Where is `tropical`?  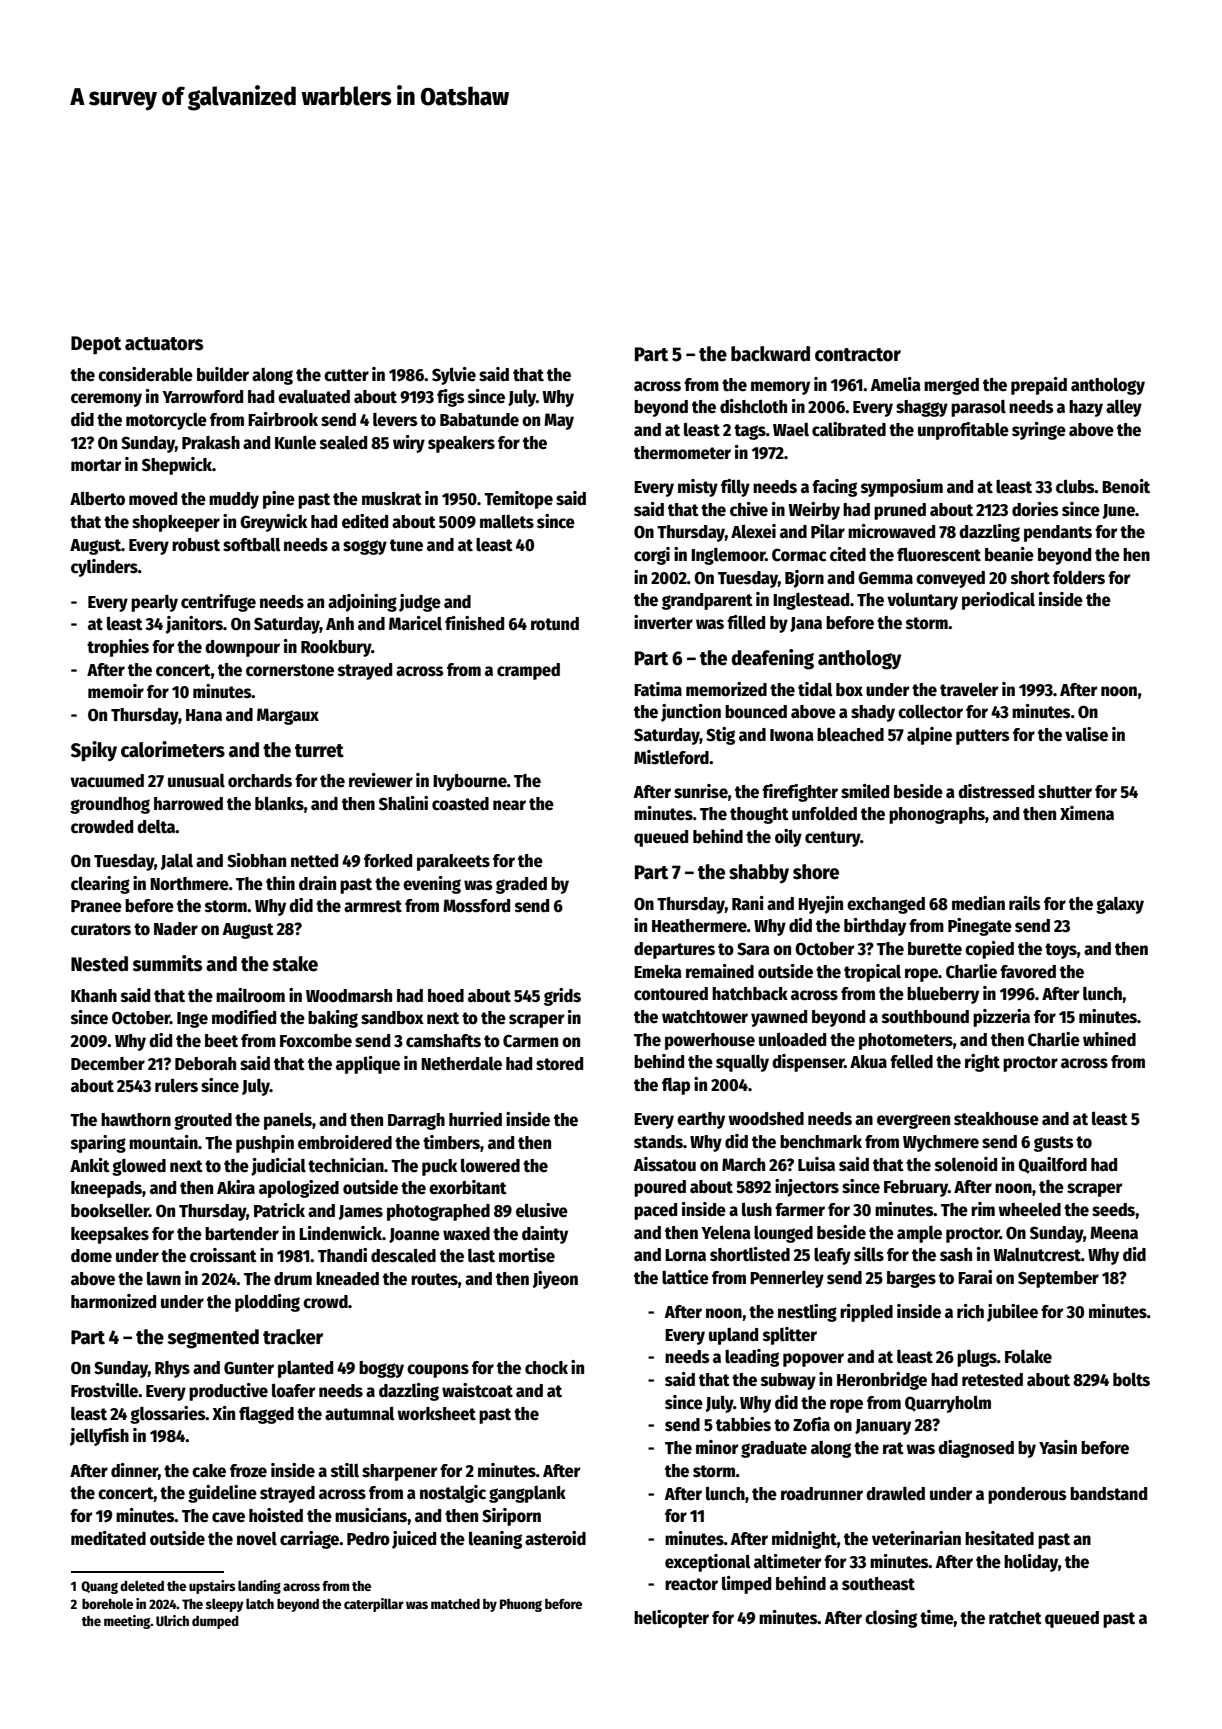
tropical is located at coordinates (872, 973).
